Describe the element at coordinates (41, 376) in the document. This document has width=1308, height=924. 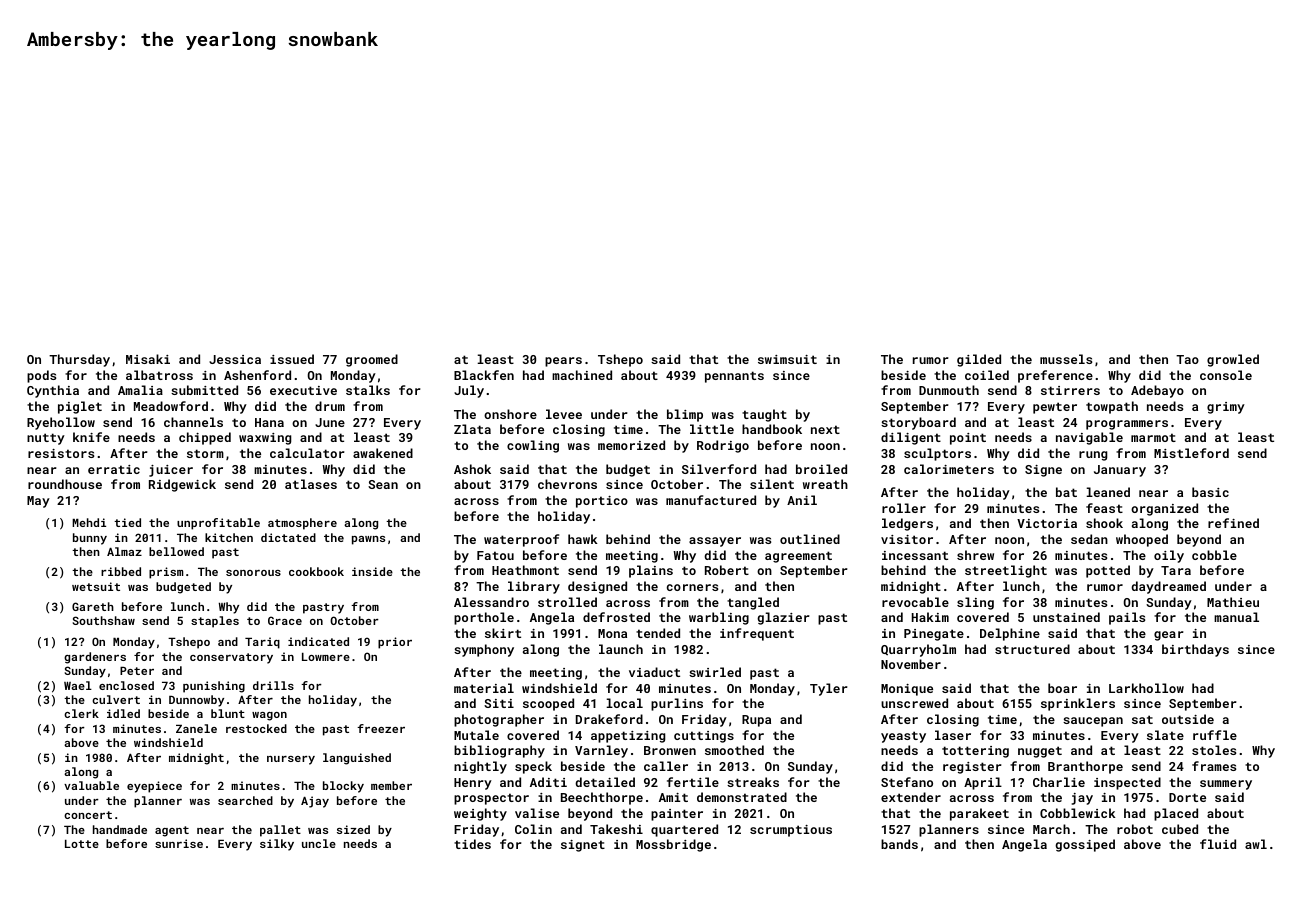
I see `pods` at that location.
